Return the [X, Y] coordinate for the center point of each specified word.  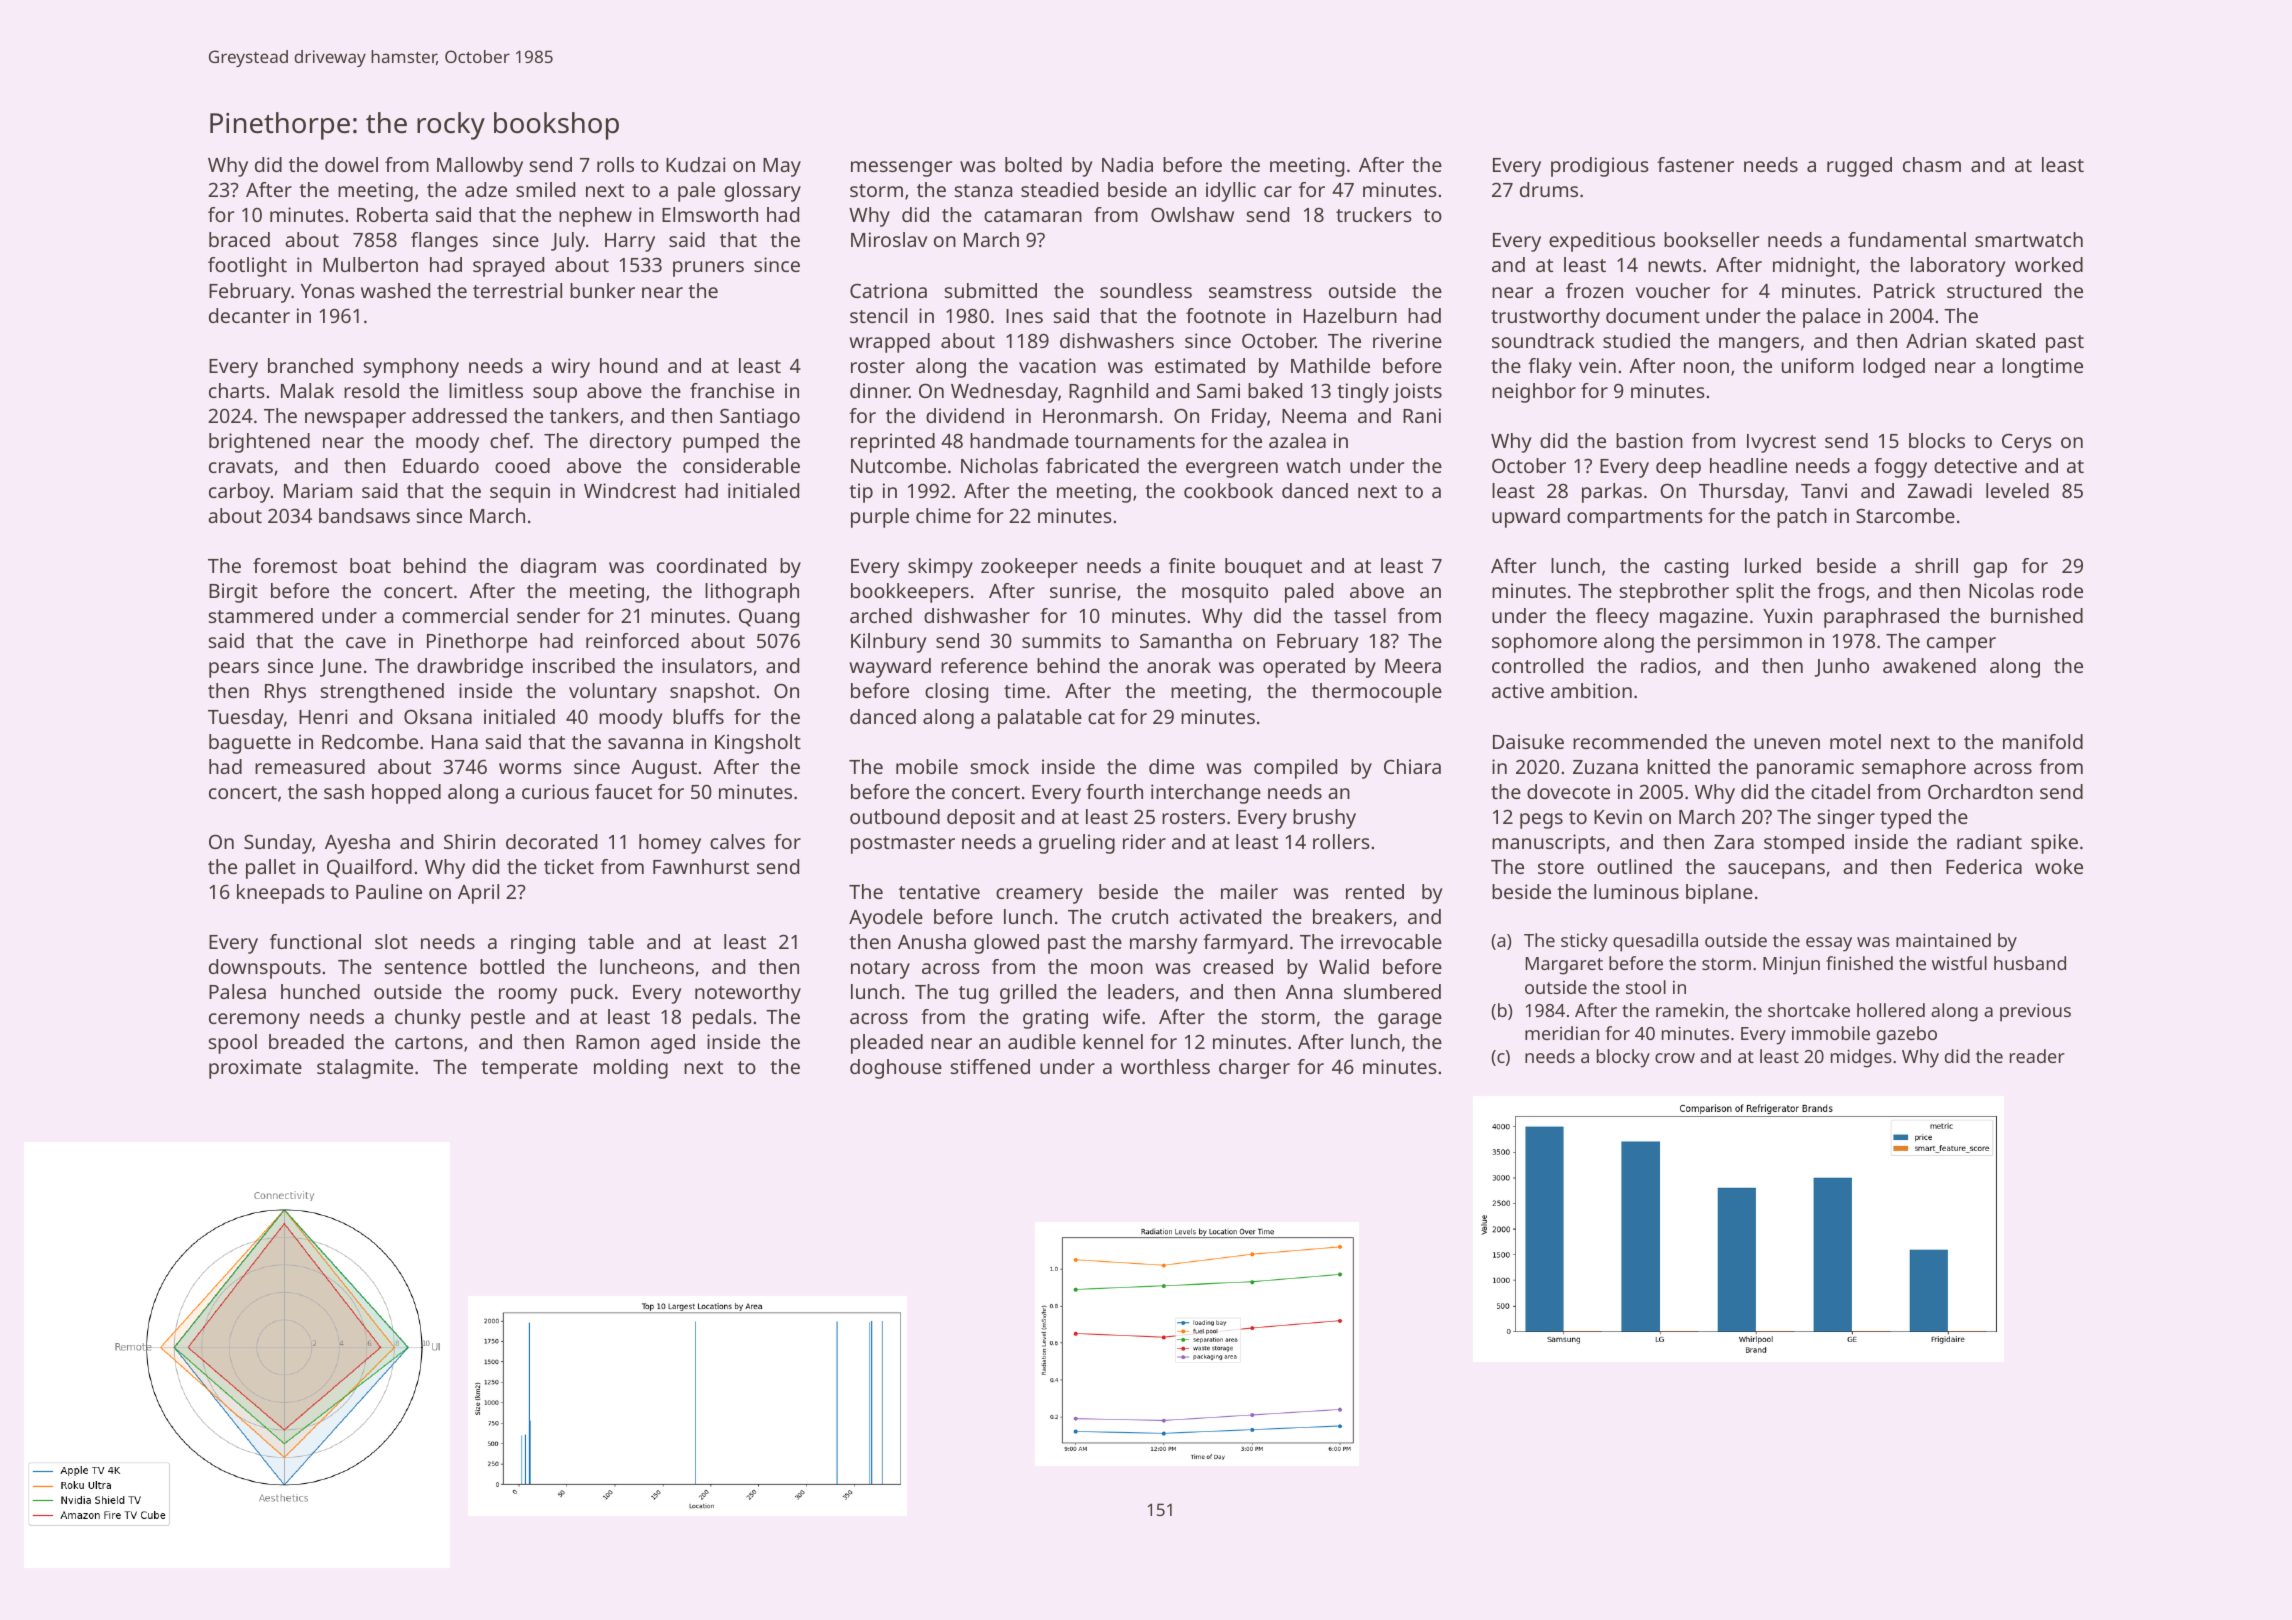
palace [1832, 318]
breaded [306, 1041]
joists [1417, 393]
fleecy [1622, 618]
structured [1994, 290]
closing [956, 693]
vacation [1057, 365]
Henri [323, 716]
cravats [241, 466]
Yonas [328, 291]
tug [973, 995]
